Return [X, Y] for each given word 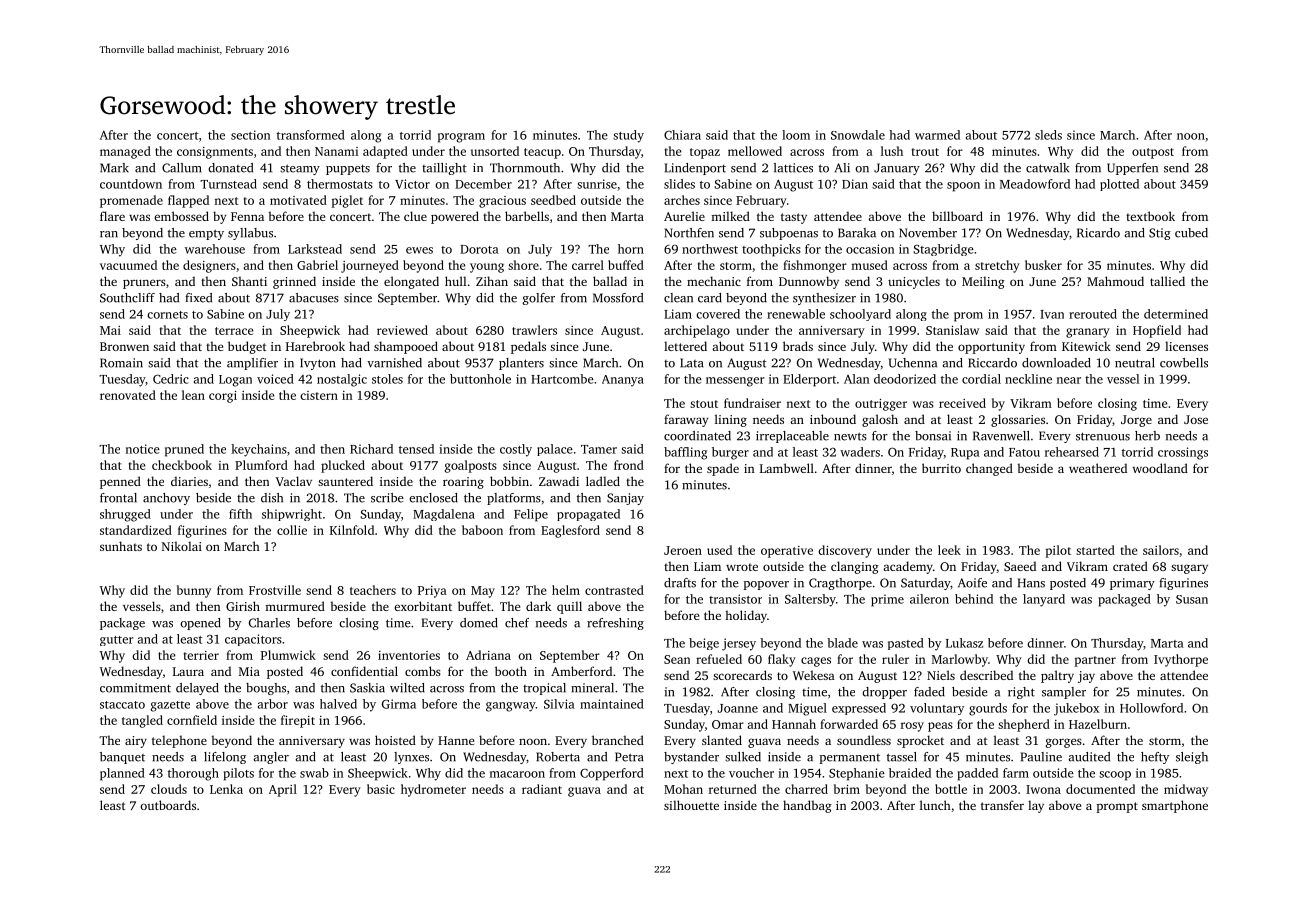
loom [796, 135]
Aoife [972, 583]
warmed [937, 135]
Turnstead [228, 184]
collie [292, 530]
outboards [168, 805]
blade [842, 643]
